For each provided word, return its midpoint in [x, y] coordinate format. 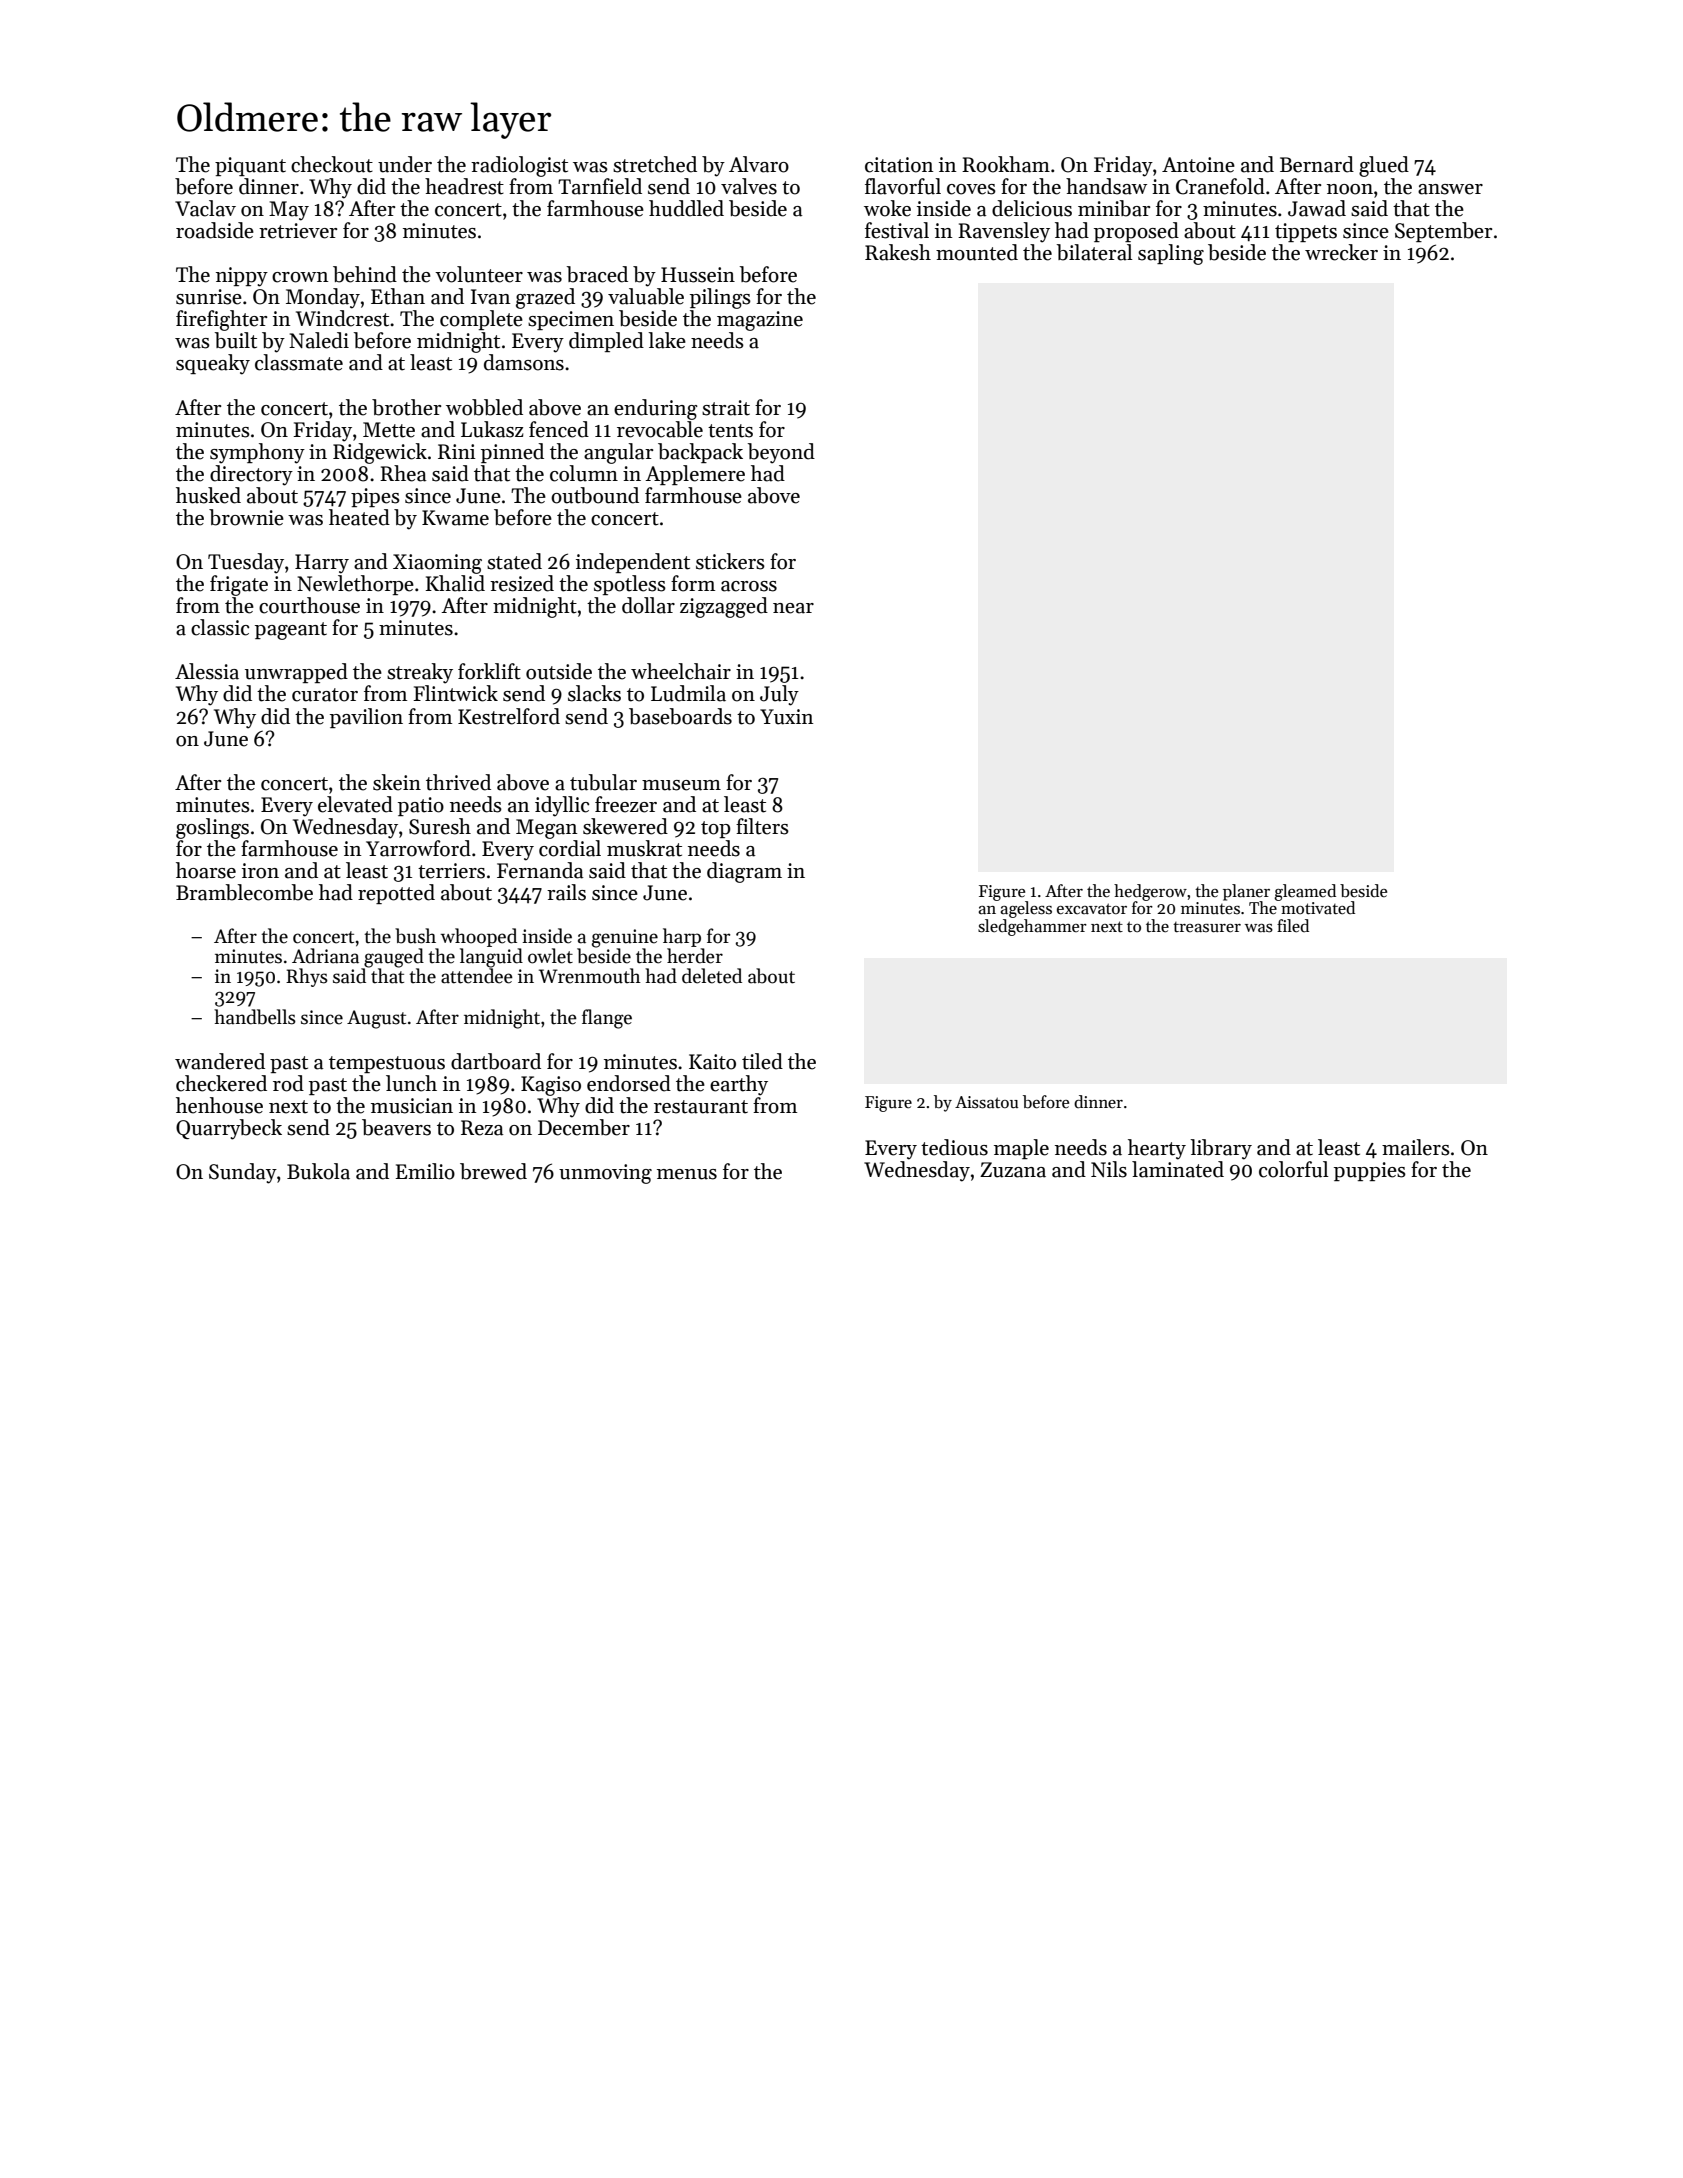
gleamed [1305, 892]
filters [762, 826]
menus [687, 1174]
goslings [212, 828]
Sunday [243, 1173]
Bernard [1317, 164]
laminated [1178, 1169]
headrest [464, 186]
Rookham [1006, 164]
